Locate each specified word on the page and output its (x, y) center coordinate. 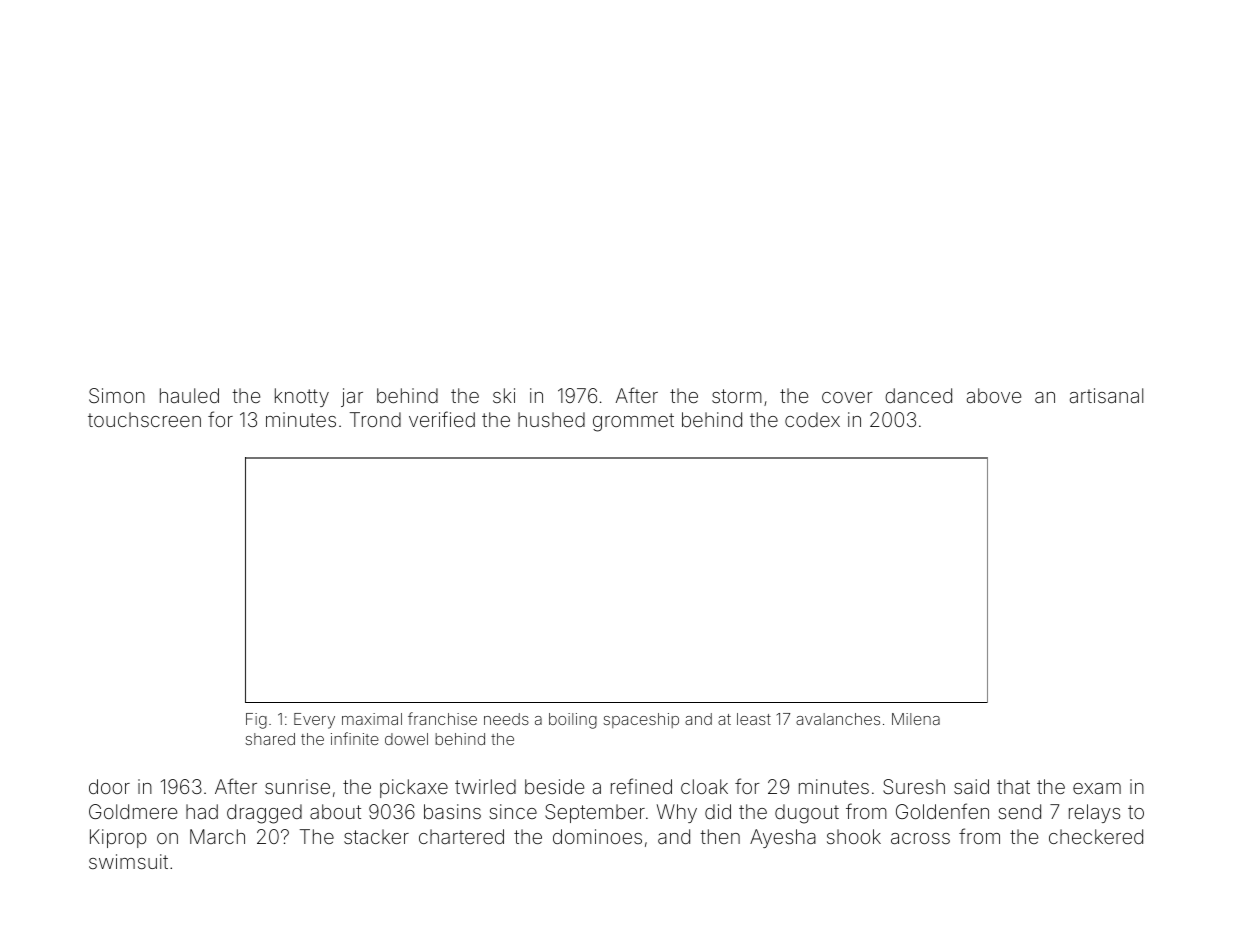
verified (442, 419)
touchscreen (144, 419)
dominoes (597, 836)
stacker (376, 836)
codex (812, 419)
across (920, 838)
